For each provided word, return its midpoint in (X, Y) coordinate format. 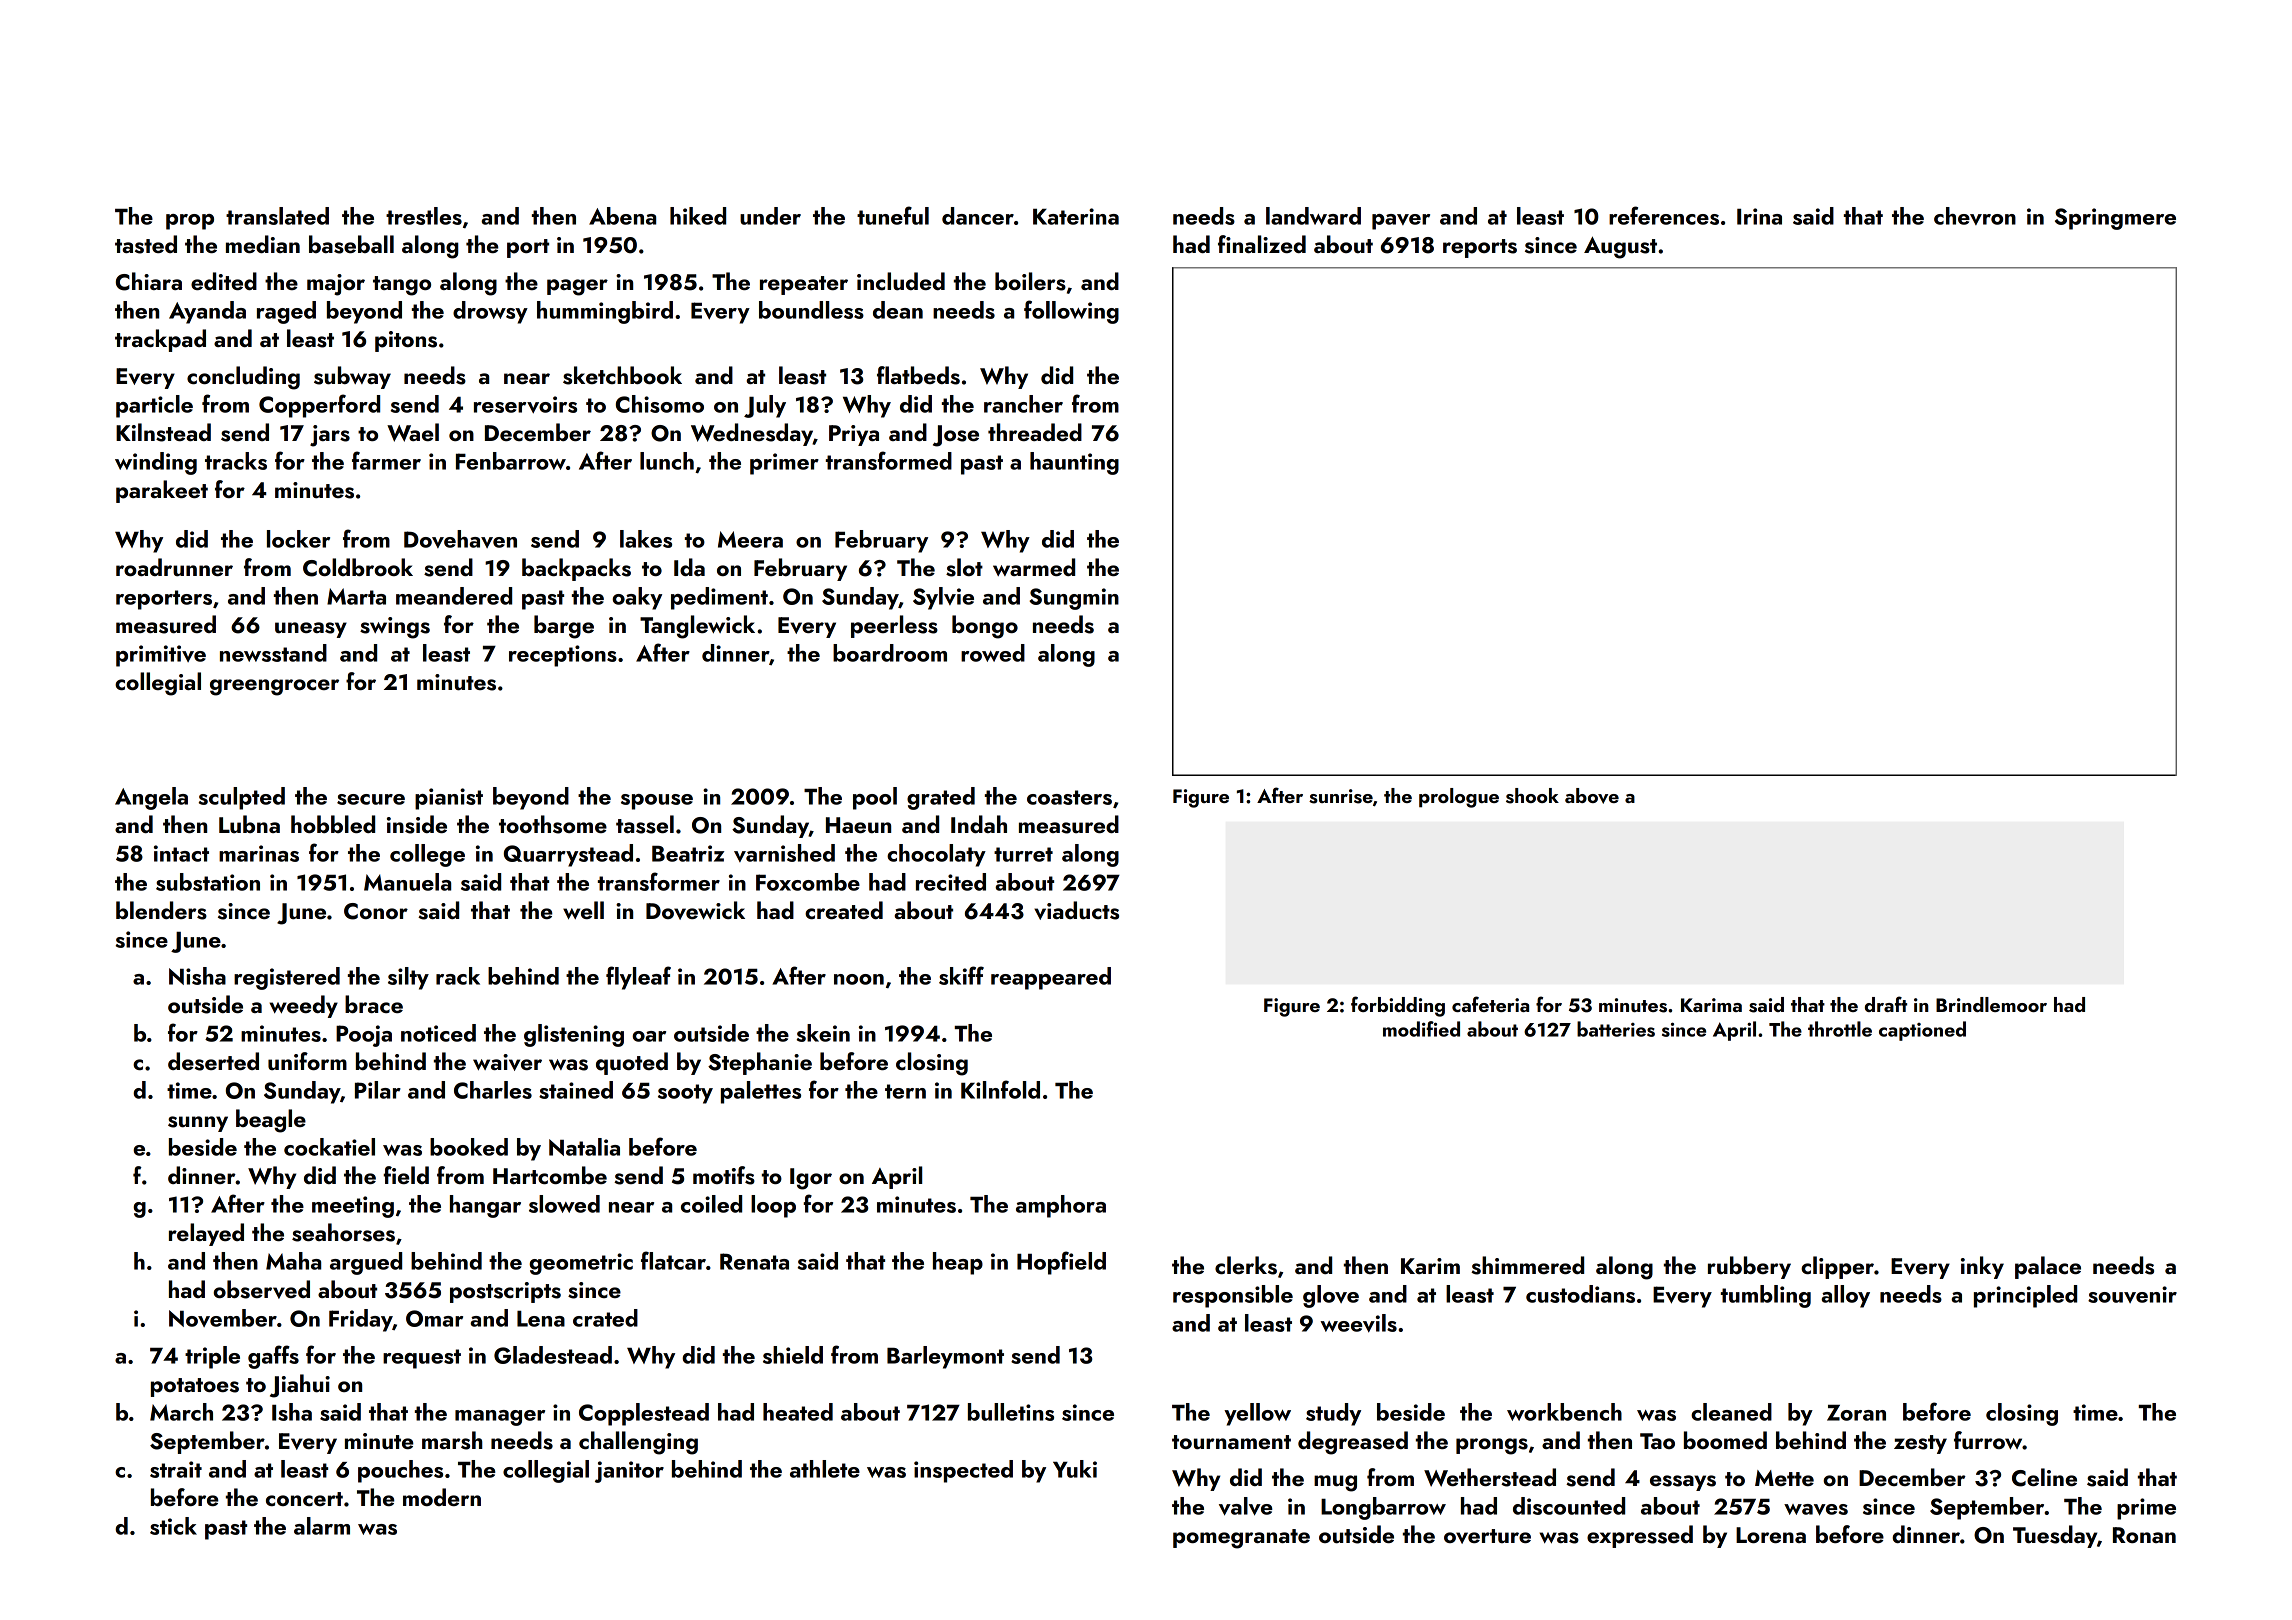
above (1592, 796)
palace (2048, 1267)
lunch (667, 461)
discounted (1569, 1506)
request (422, 1359)
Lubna (249, 824)
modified (1421, 1029)
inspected (963, 1471)
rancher (1023, 404)
